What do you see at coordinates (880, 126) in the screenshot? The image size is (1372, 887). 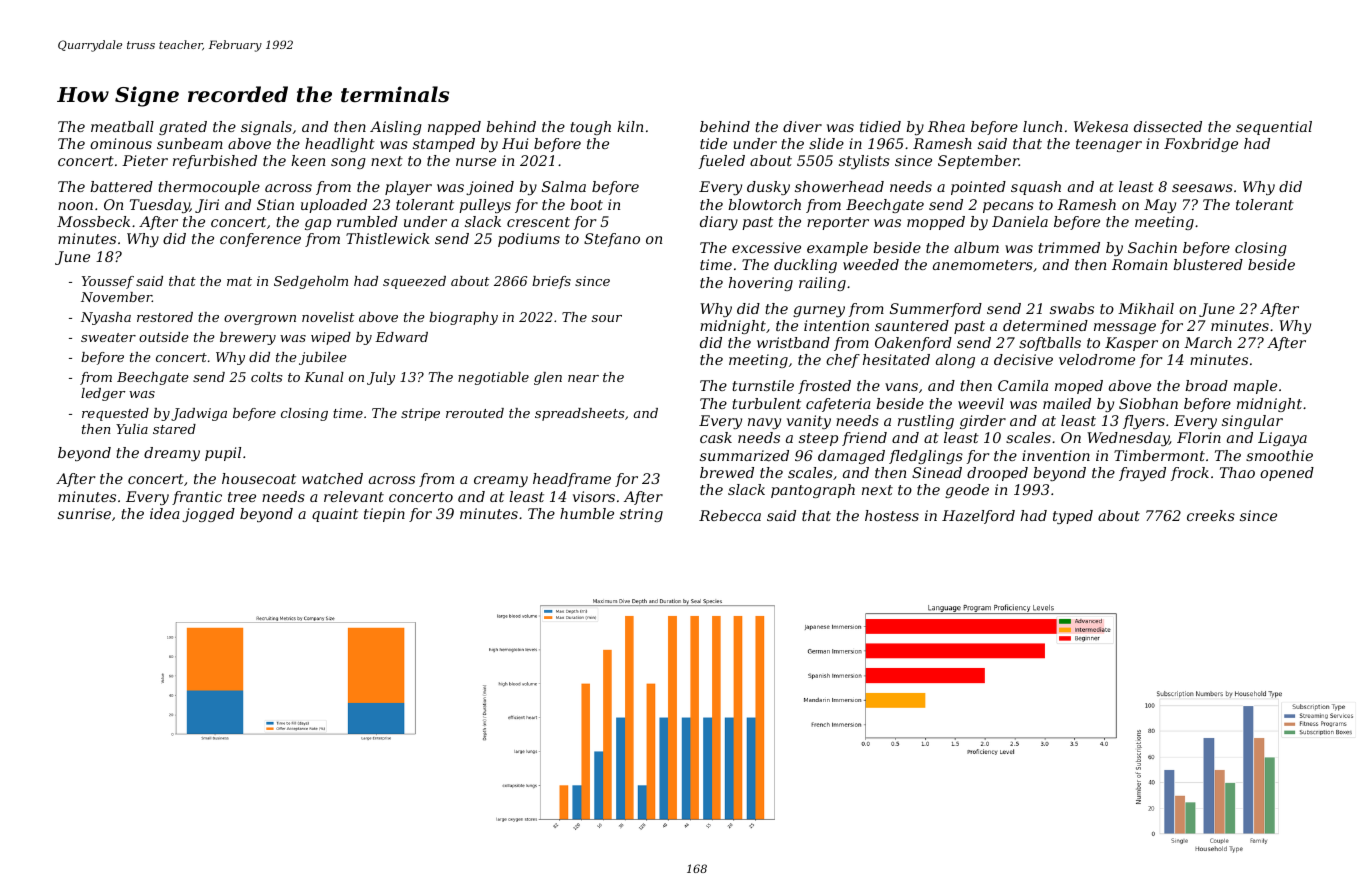 I see `tidied` at bounding box center [880, 126].
